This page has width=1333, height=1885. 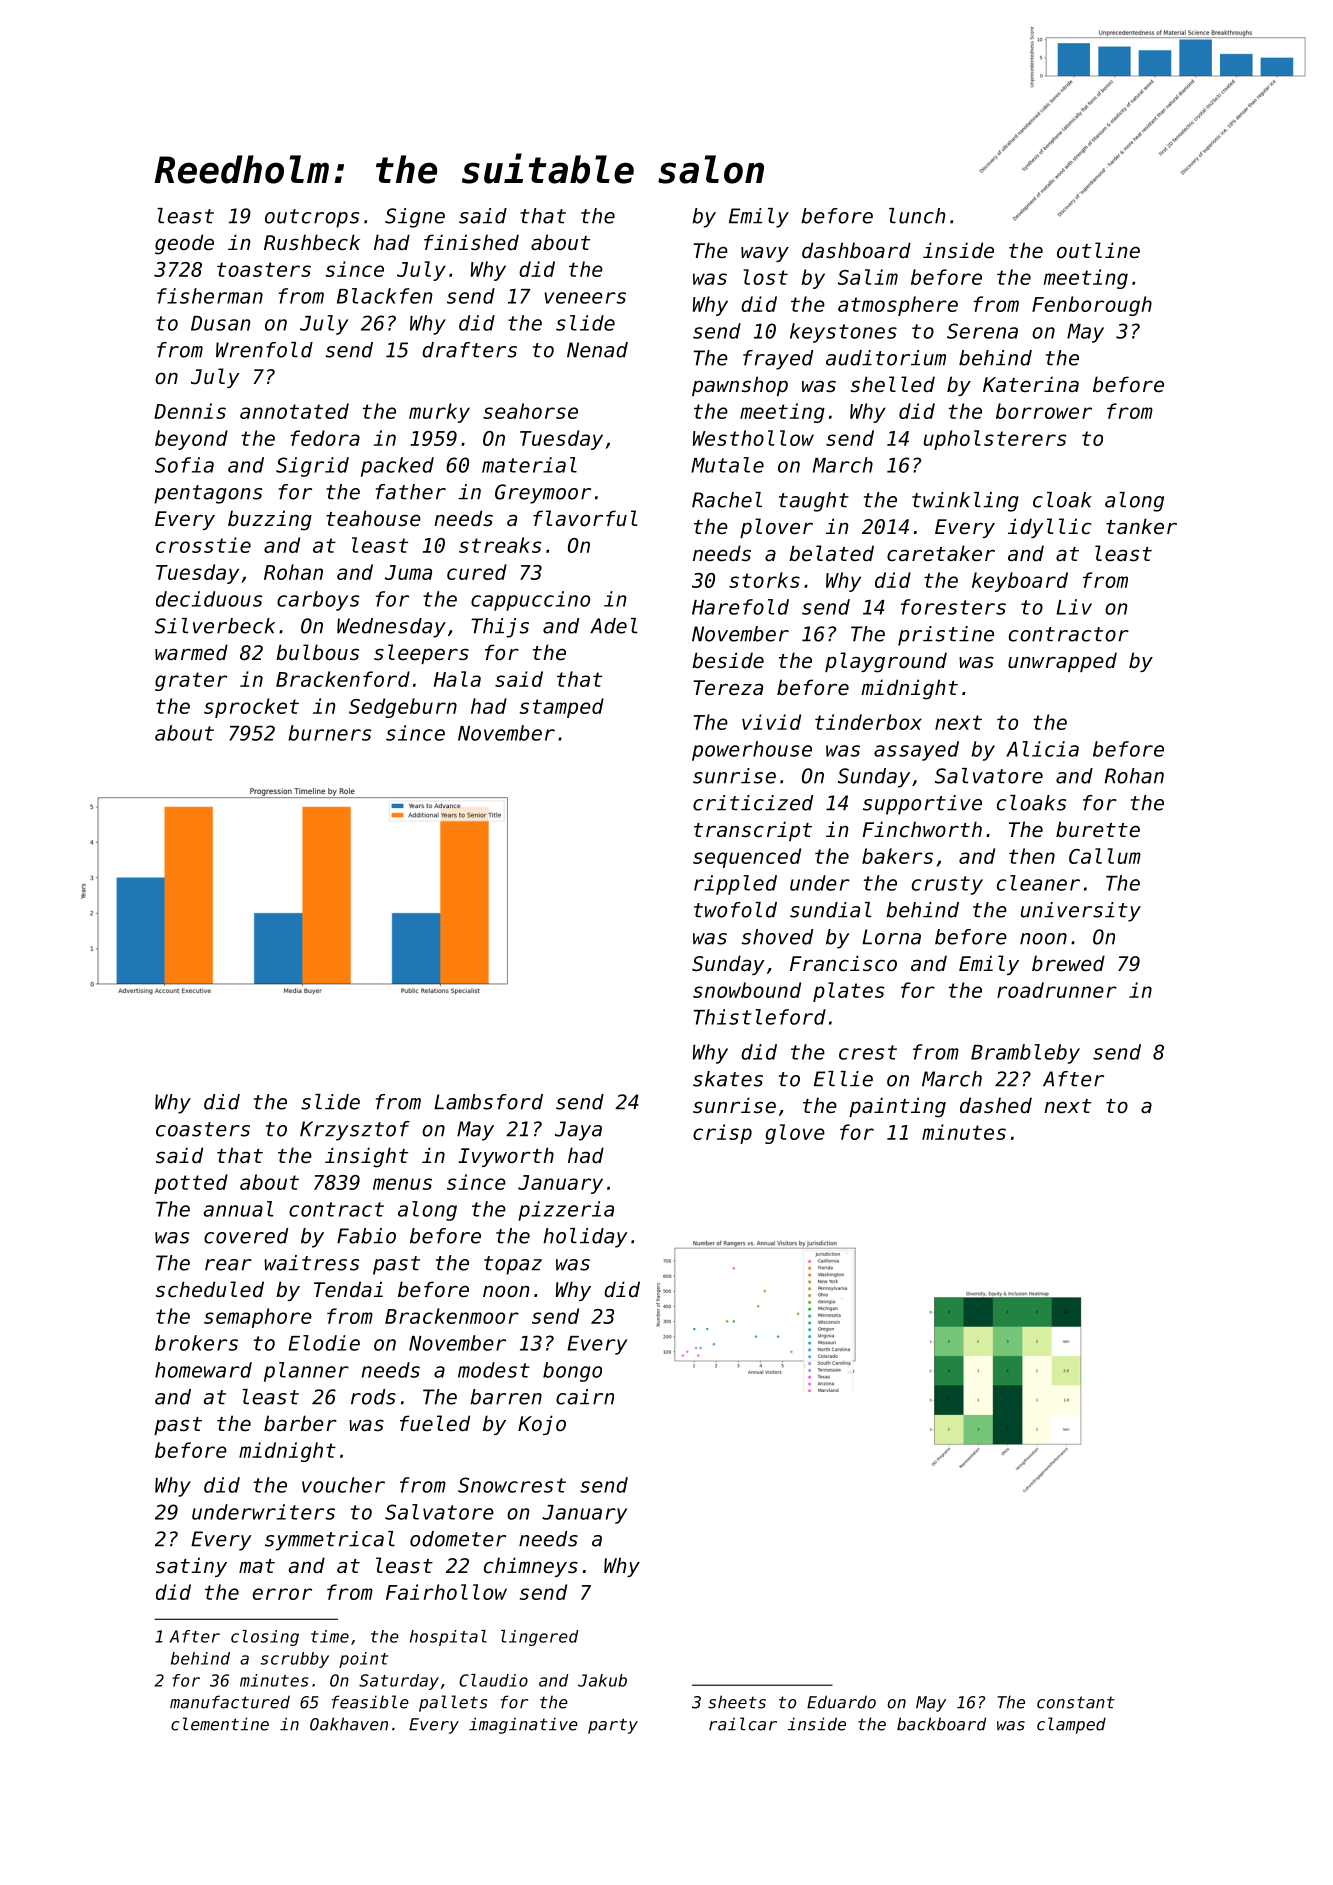 What do you see at coordinates (578, 1131) in the page?
I see `Jaya` at bounding box center [578, 1131].
